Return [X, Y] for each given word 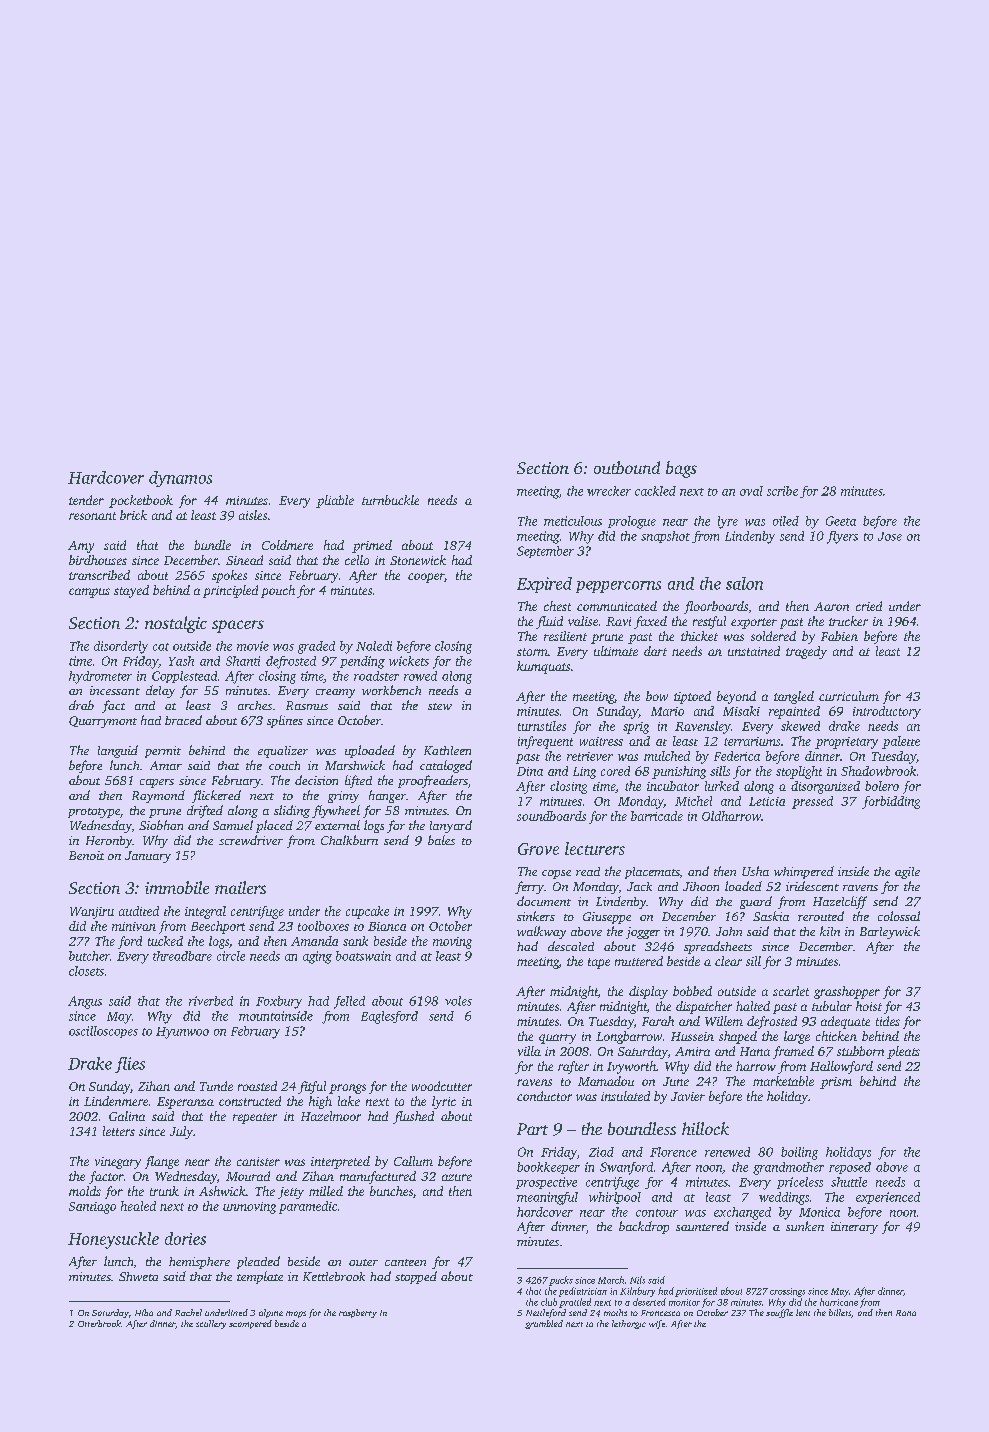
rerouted [821, 916]
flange [162, 1162]
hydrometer [100, 677]
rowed [420, 676]
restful [709, 622]
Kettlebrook [334, 1276]
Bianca [387, 926]
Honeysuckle [113, 1240]
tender [86, 500]
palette [901, 742]
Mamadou [606, 1081]
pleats [903, 1052]
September [545, 552]
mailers [240, 887]
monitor [684, 1302]
